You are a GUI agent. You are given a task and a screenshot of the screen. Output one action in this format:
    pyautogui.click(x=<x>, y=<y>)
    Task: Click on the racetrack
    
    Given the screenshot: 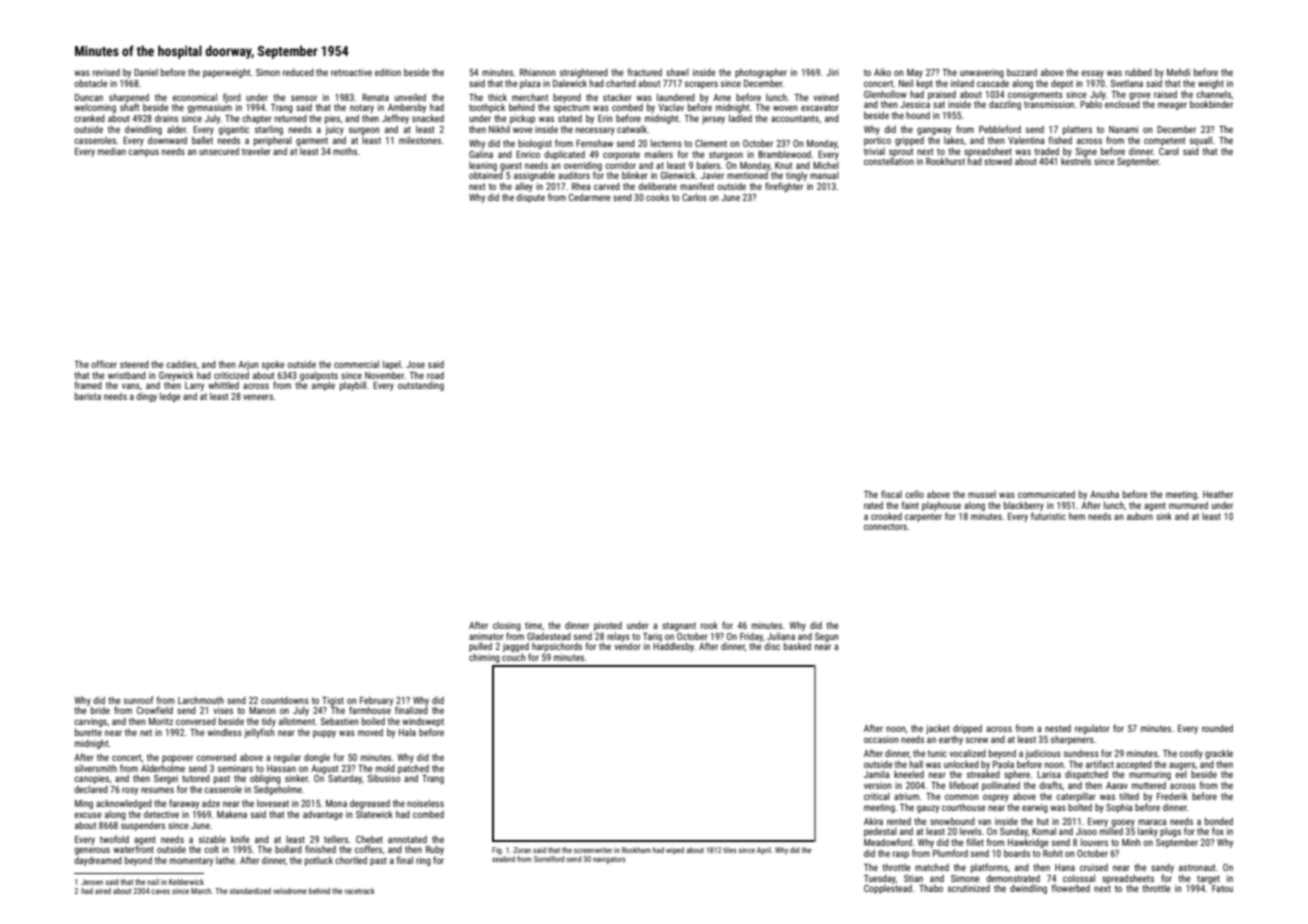 What is the action you would take?
    pyautogui.click(x=360, y=891)
